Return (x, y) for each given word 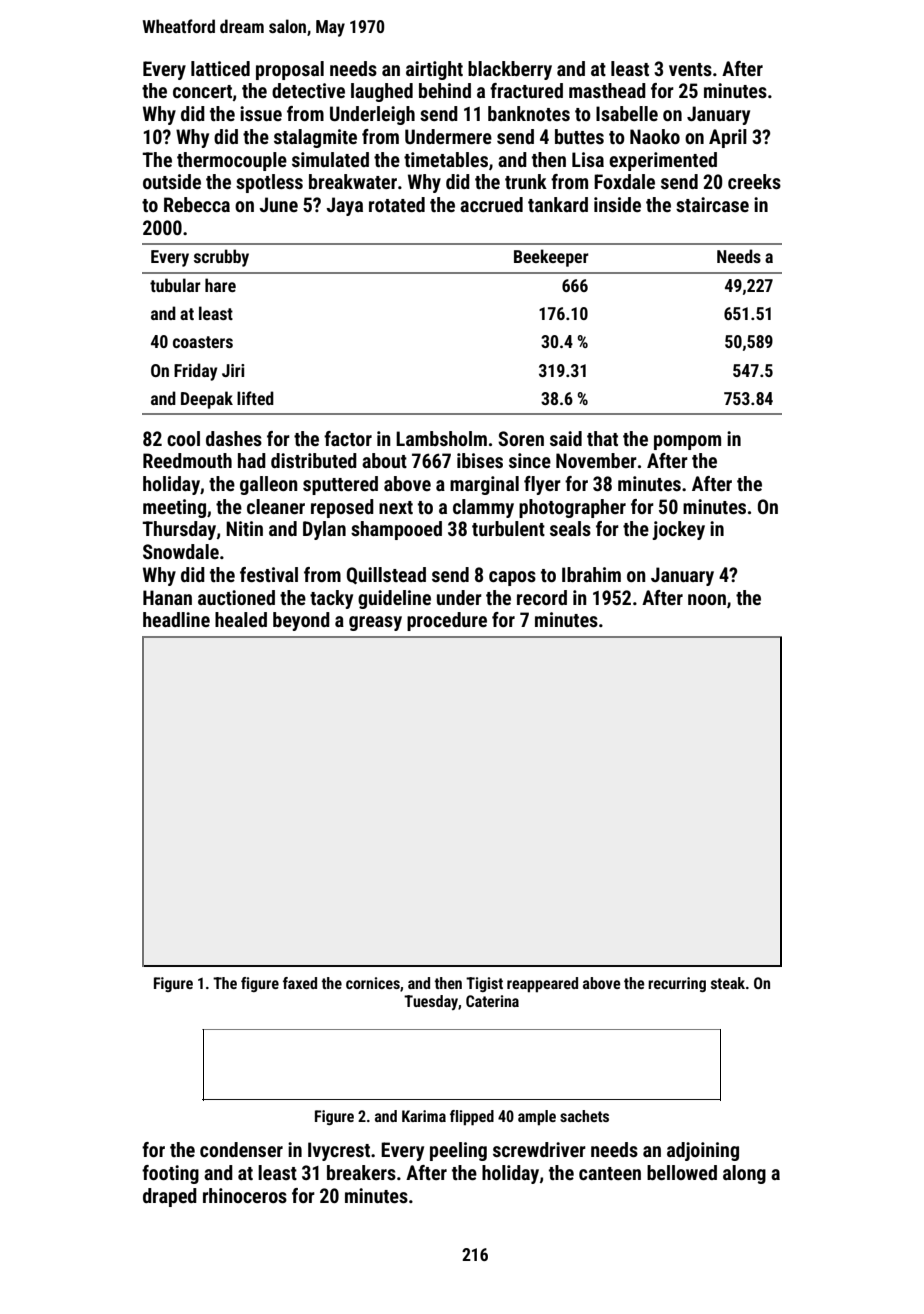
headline (176, 619)
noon (707, 599)
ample (537, 1118)
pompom (687, 442)
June (278, 204)
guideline (394, 599)
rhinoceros (245, 1195)
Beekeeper (551, 258)
